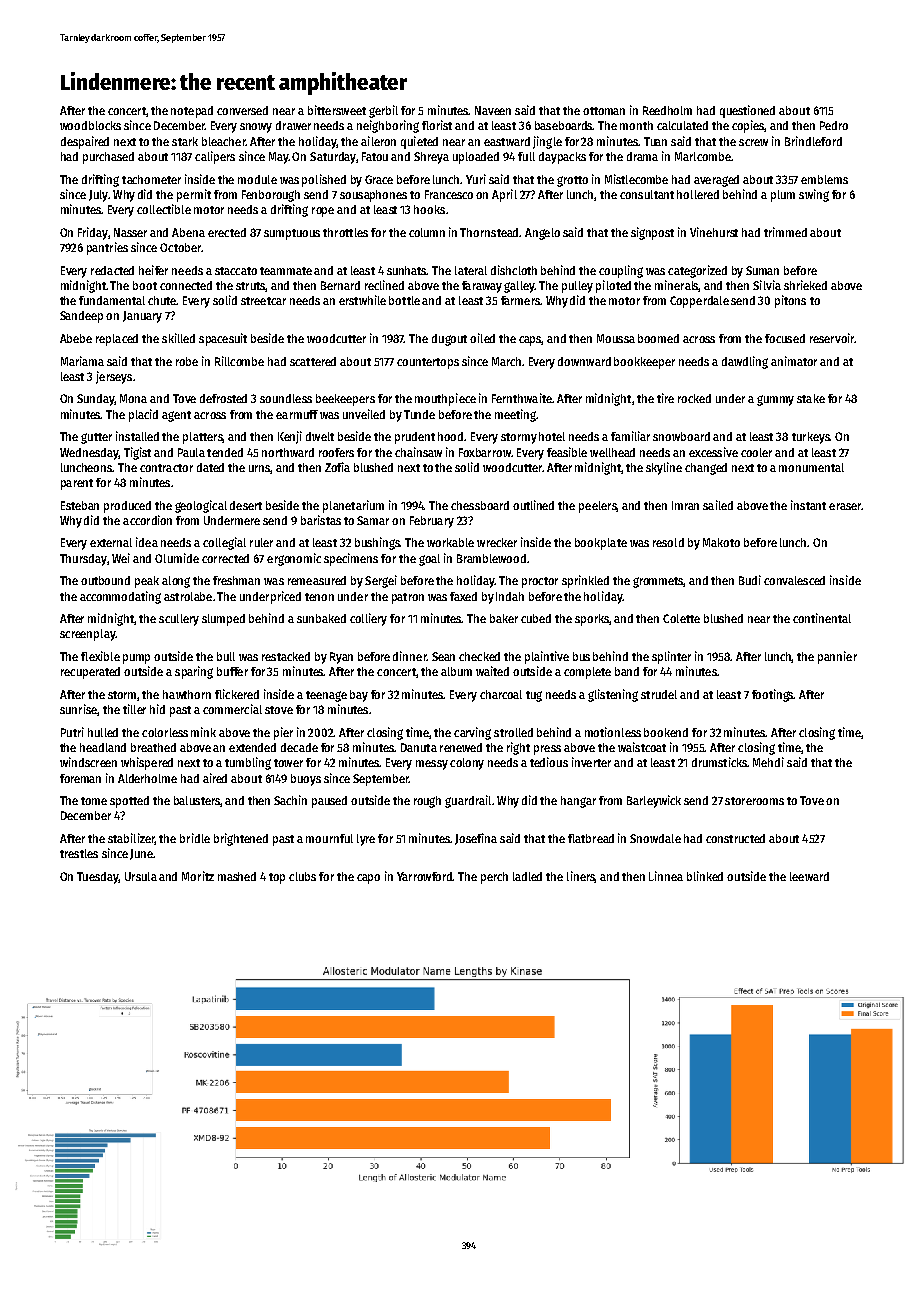 This screenshot has width=924, height=1308. Describe the element at coordinates (236, 271) in the screenshot. I see `staccato` at that location.
